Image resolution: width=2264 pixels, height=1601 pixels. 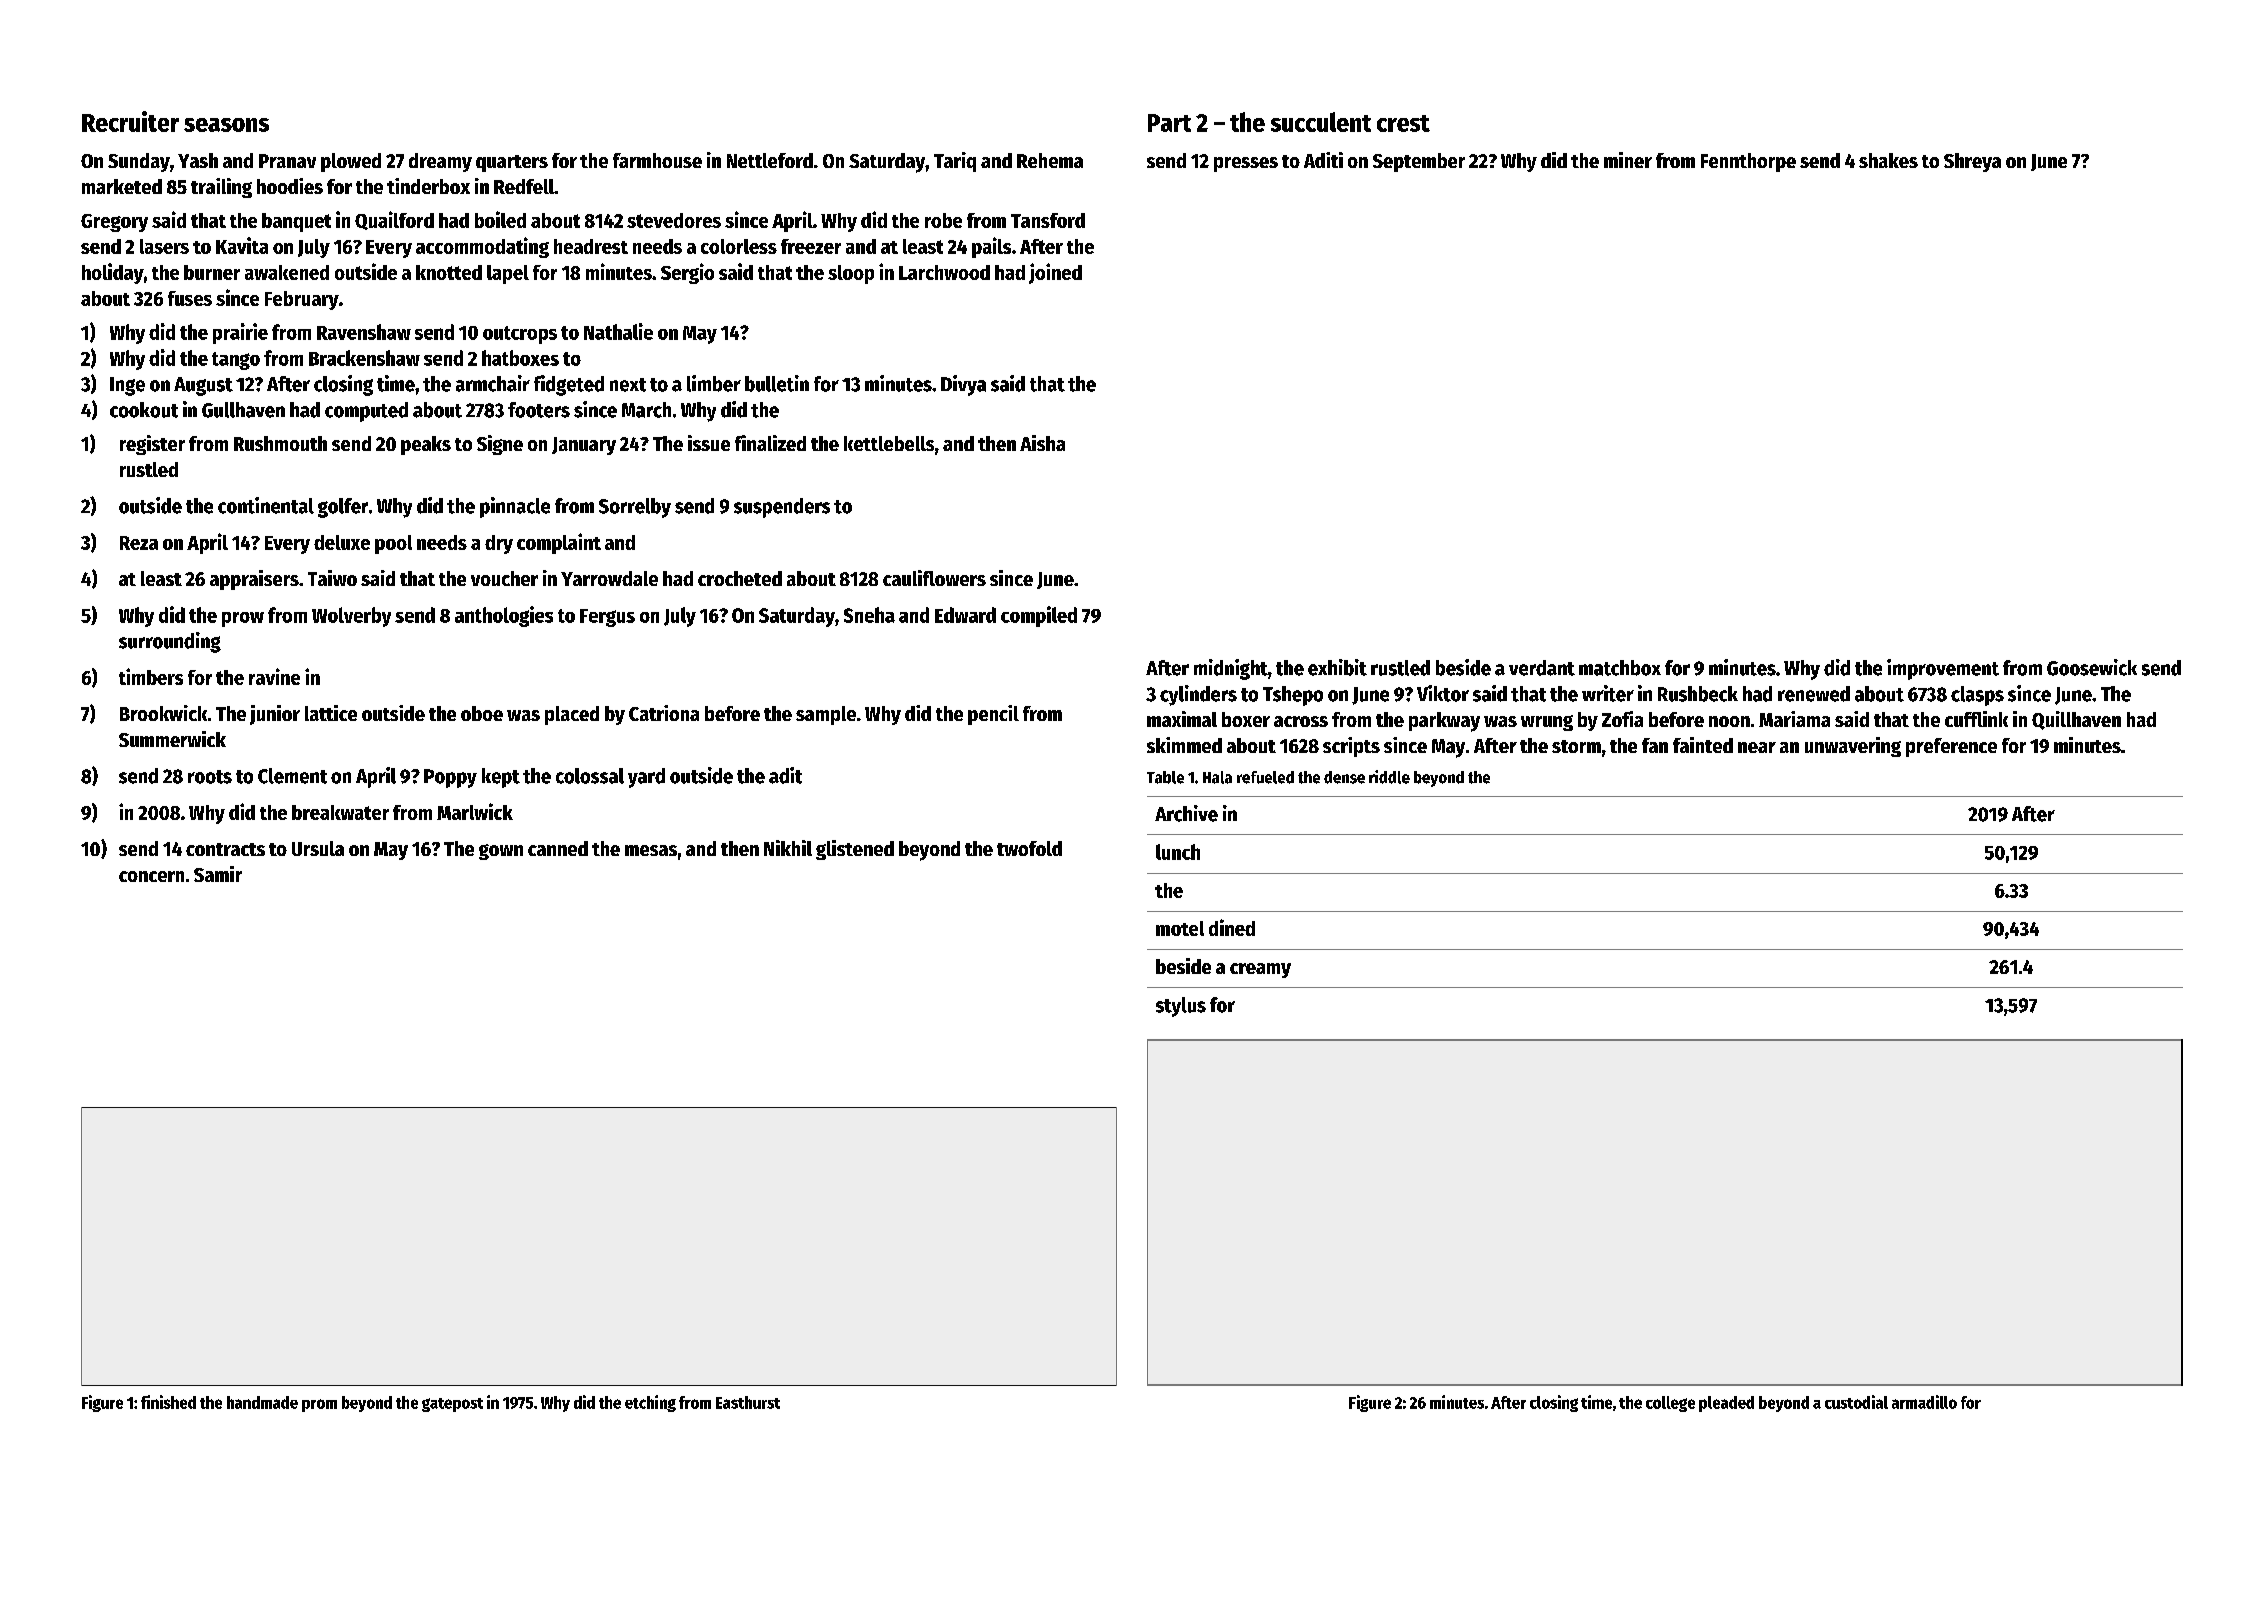 I want to click on concern, so click(x=151, y=876).
